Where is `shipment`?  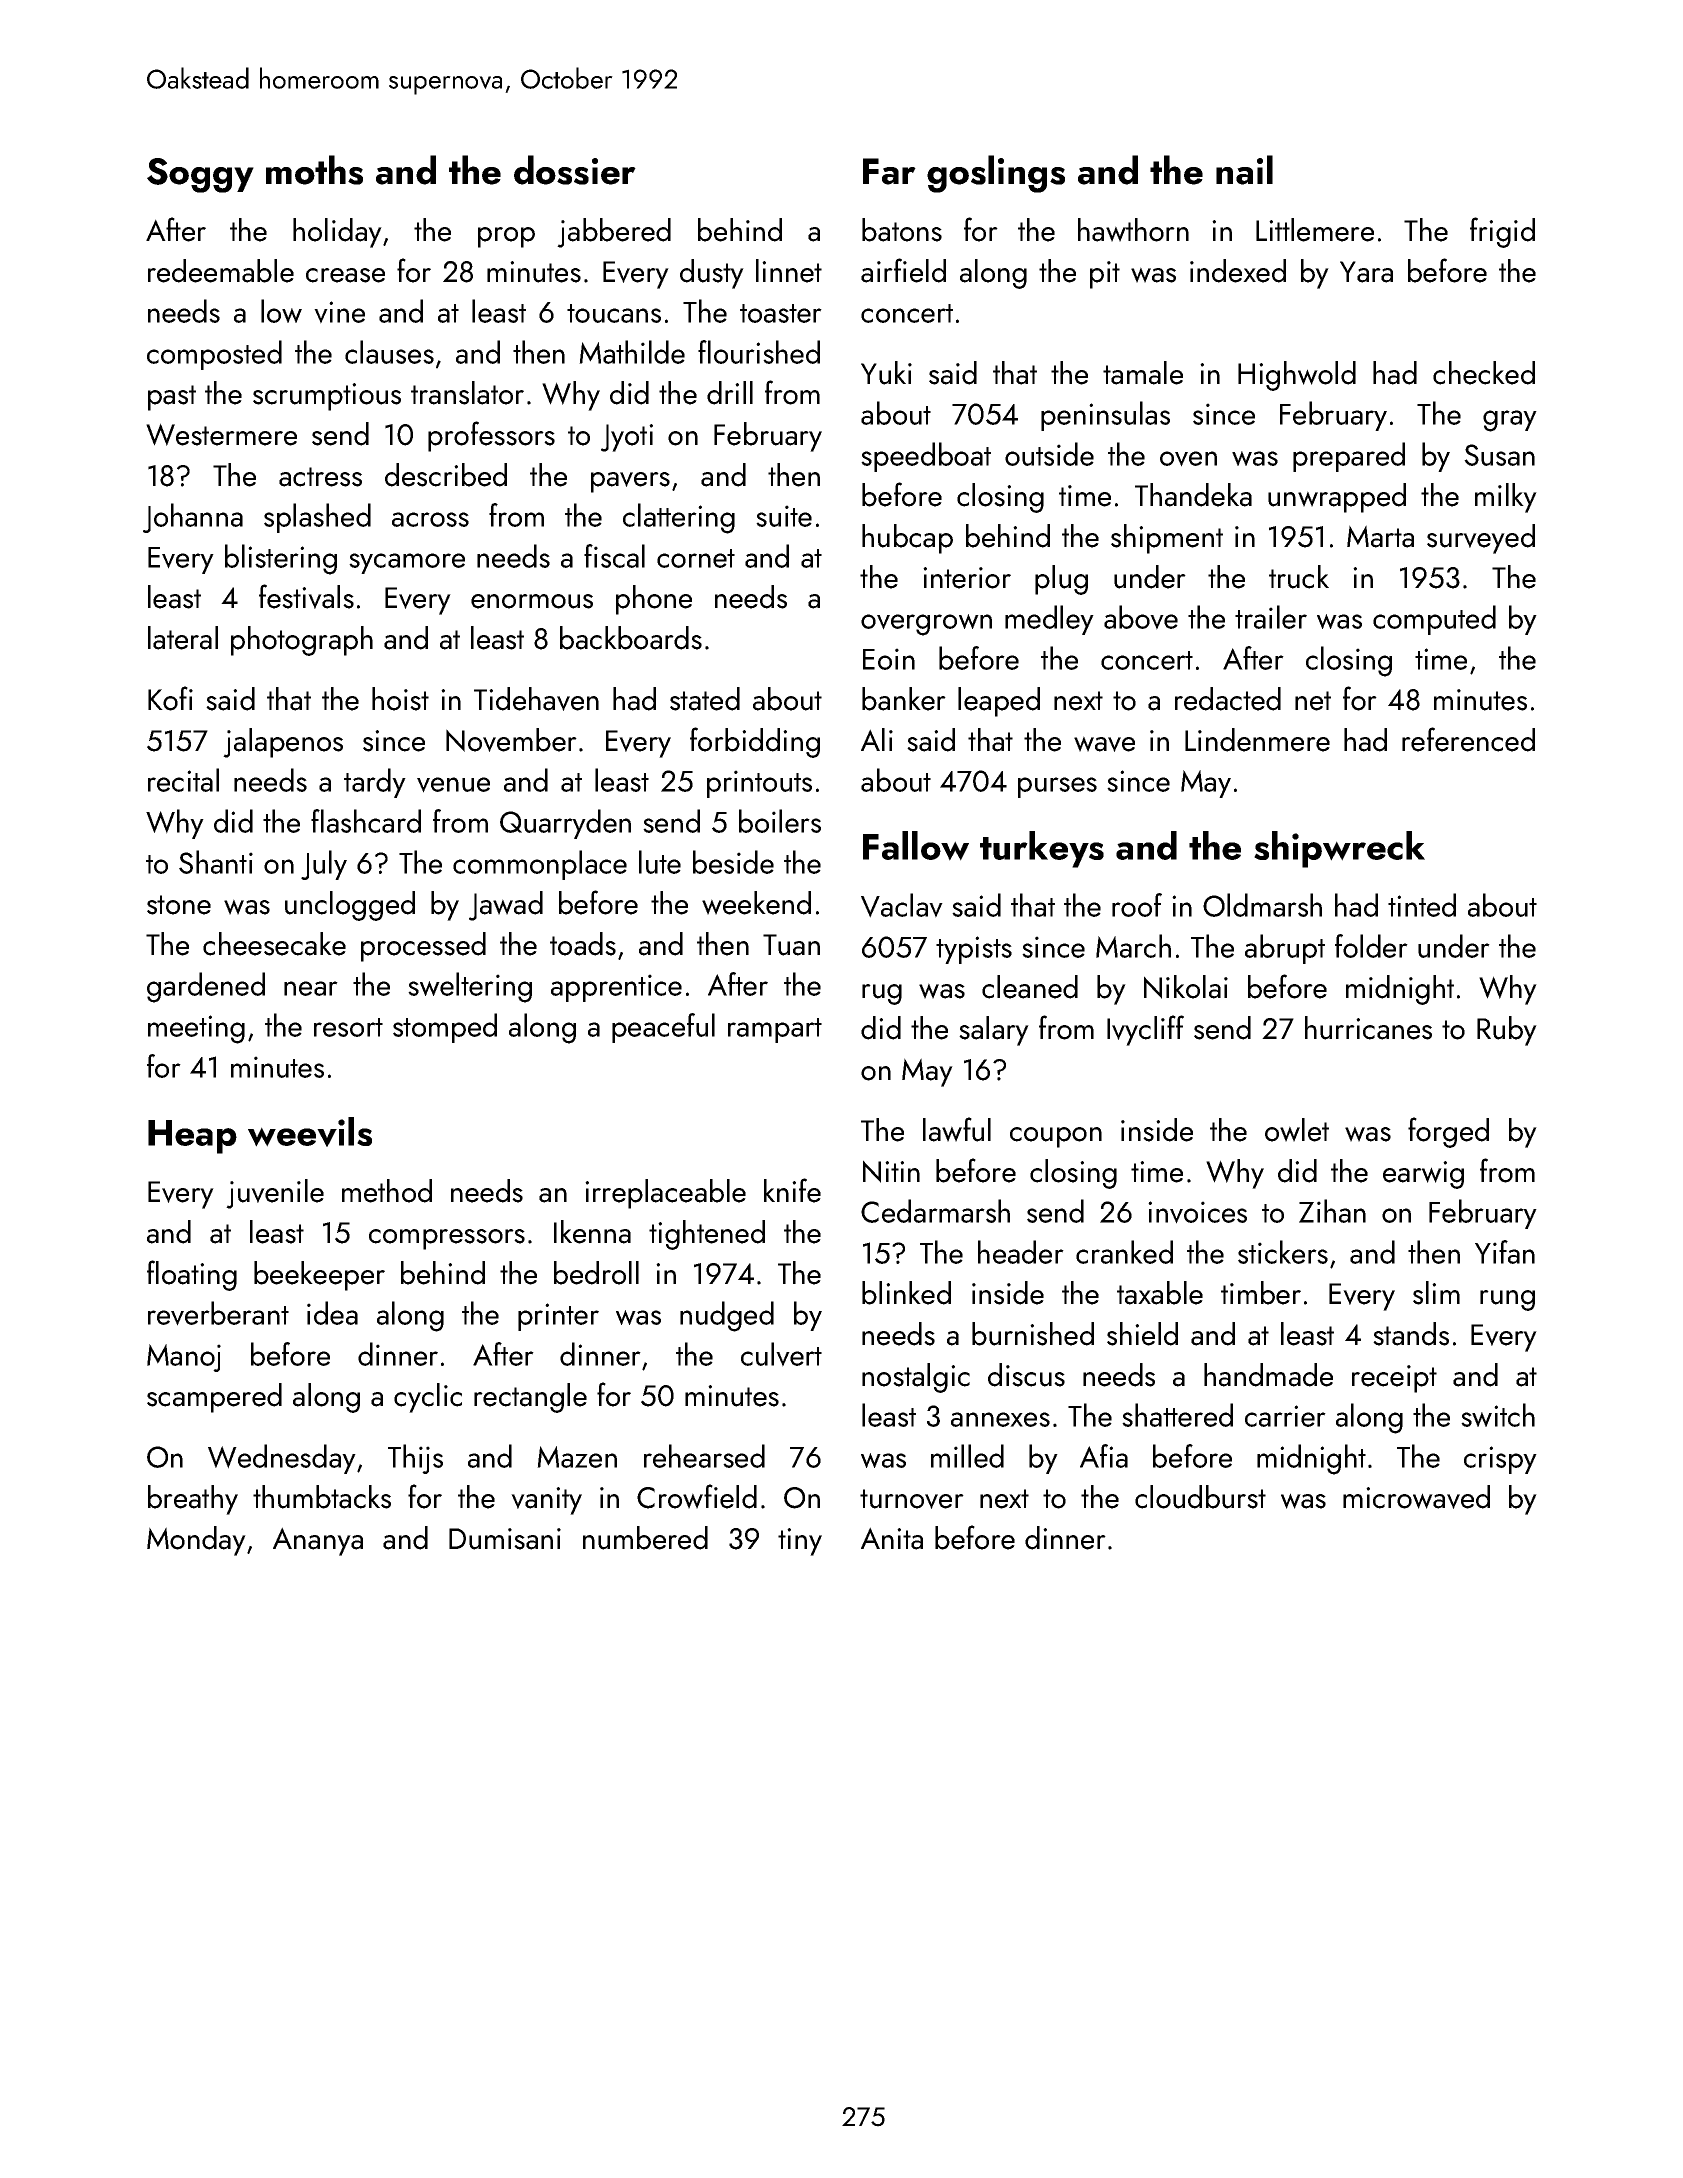
shipment is located at coordinates (1167, 539).
